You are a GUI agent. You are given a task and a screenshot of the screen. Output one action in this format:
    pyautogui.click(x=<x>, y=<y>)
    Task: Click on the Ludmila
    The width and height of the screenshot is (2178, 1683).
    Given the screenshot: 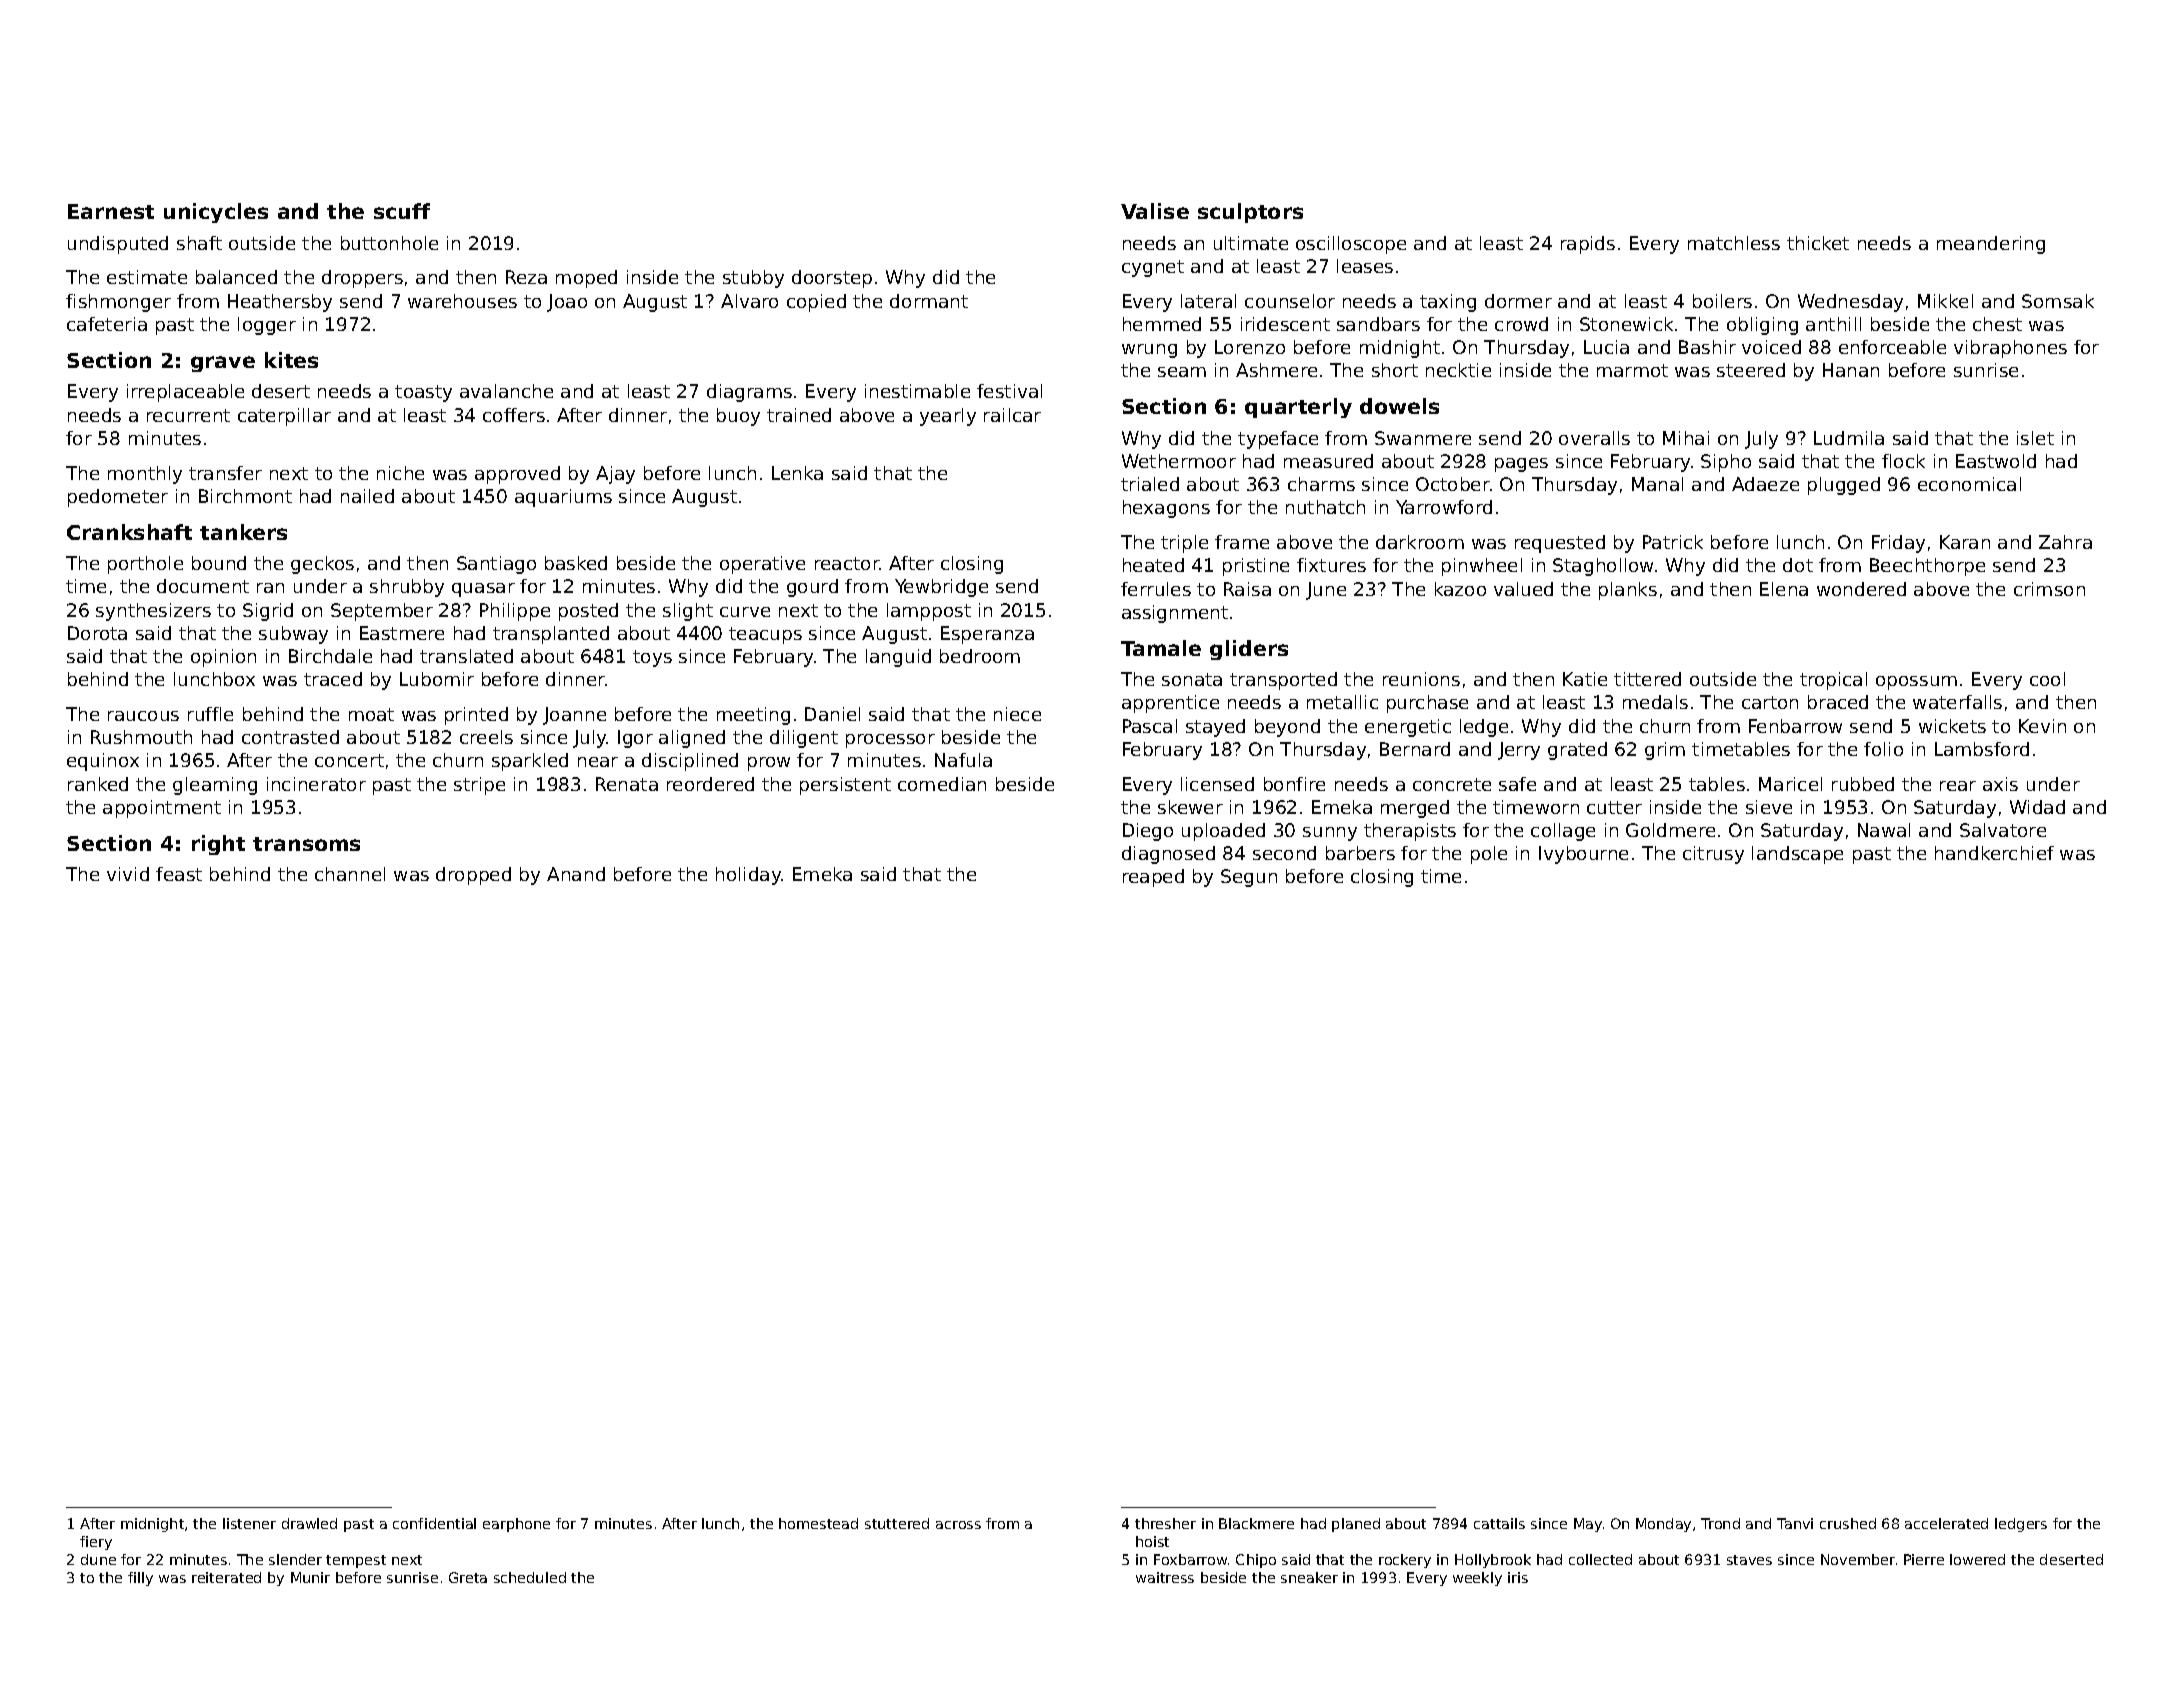 What is the action you would take?
    pyautogui.click(x=1849, y=438)
